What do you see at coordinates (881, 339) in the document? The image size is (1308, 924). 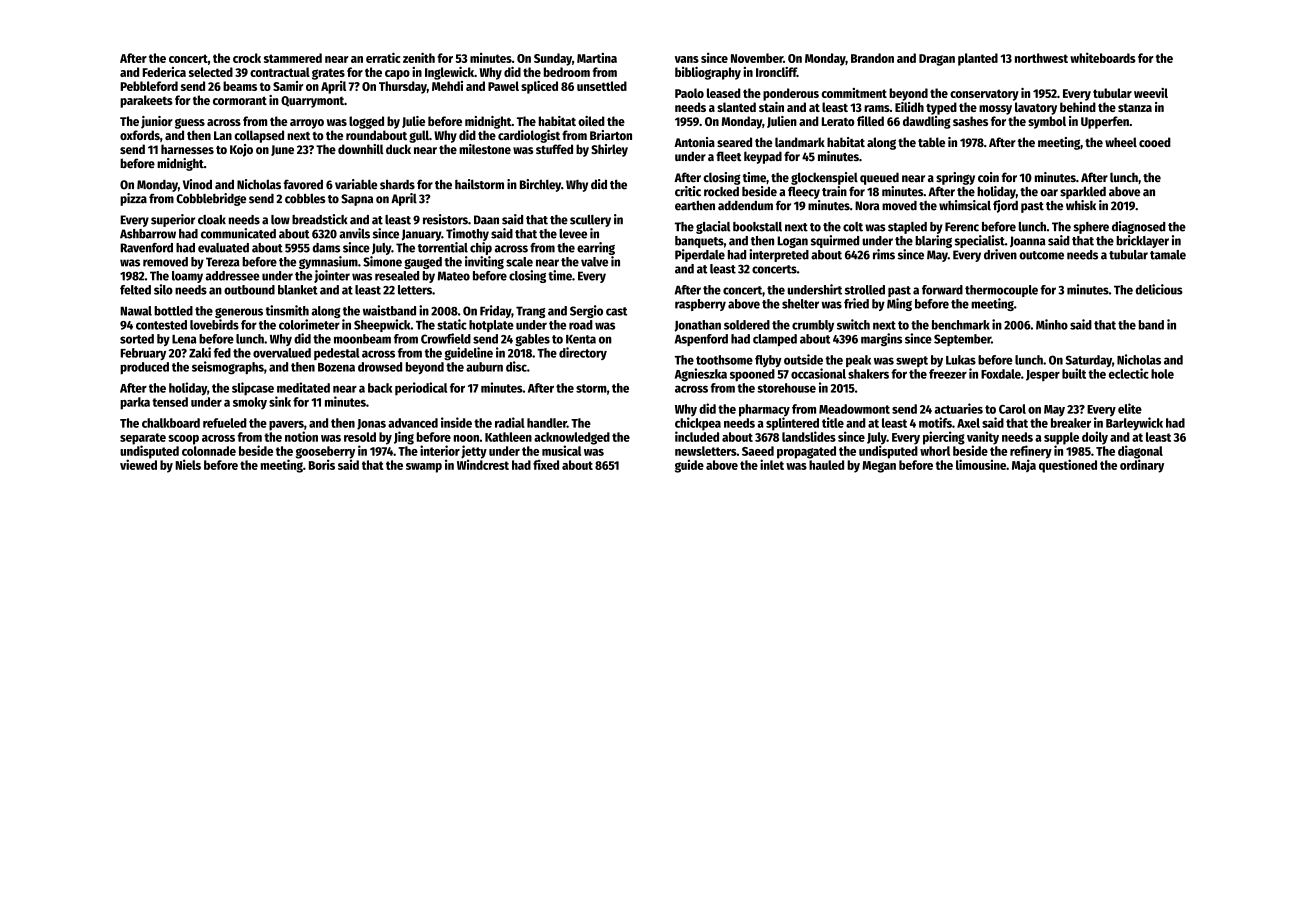 I see `margins` at bounding box center [881, 339].
